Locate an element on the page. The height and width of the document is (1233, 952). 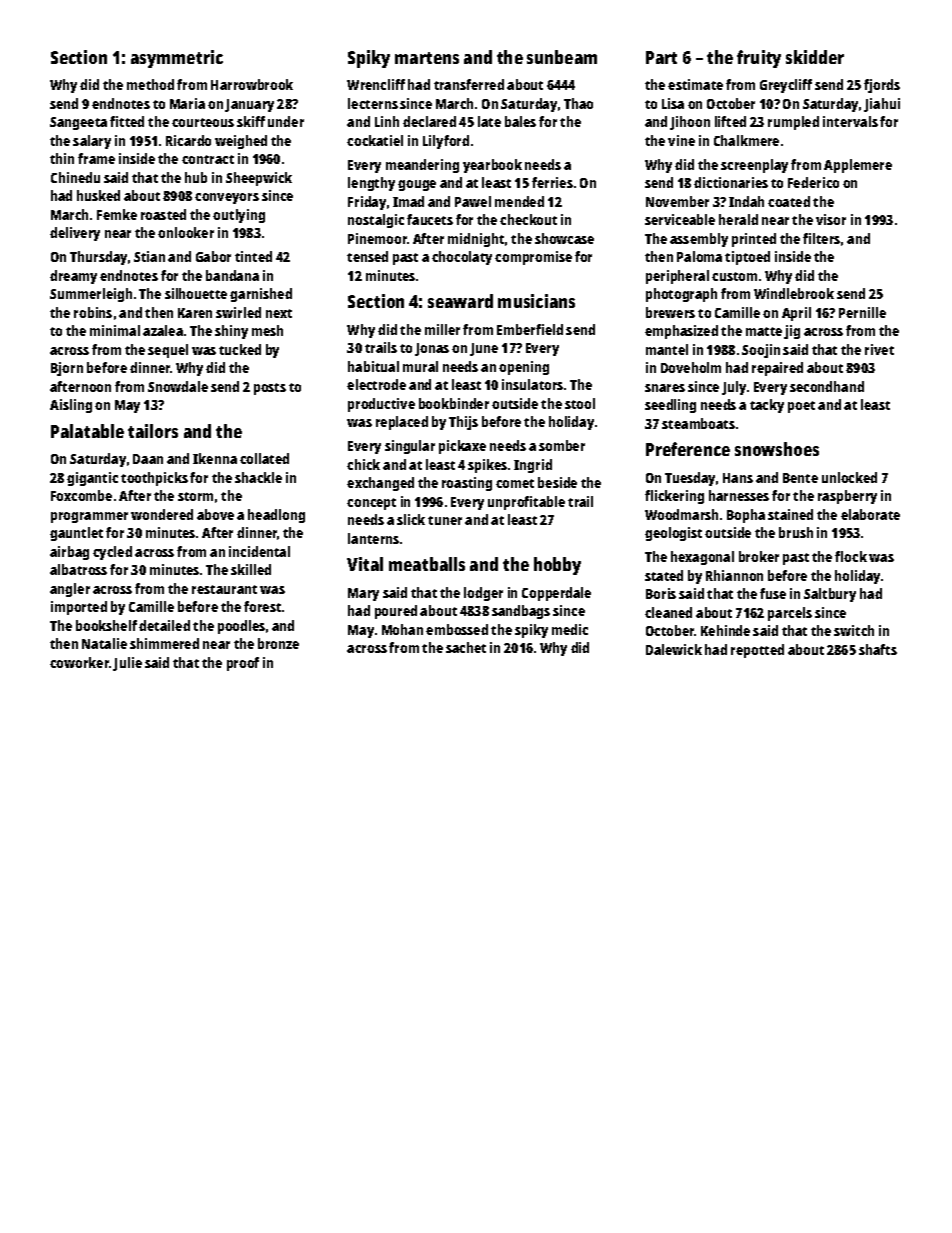
poured is located at coordinates (396, 612).
